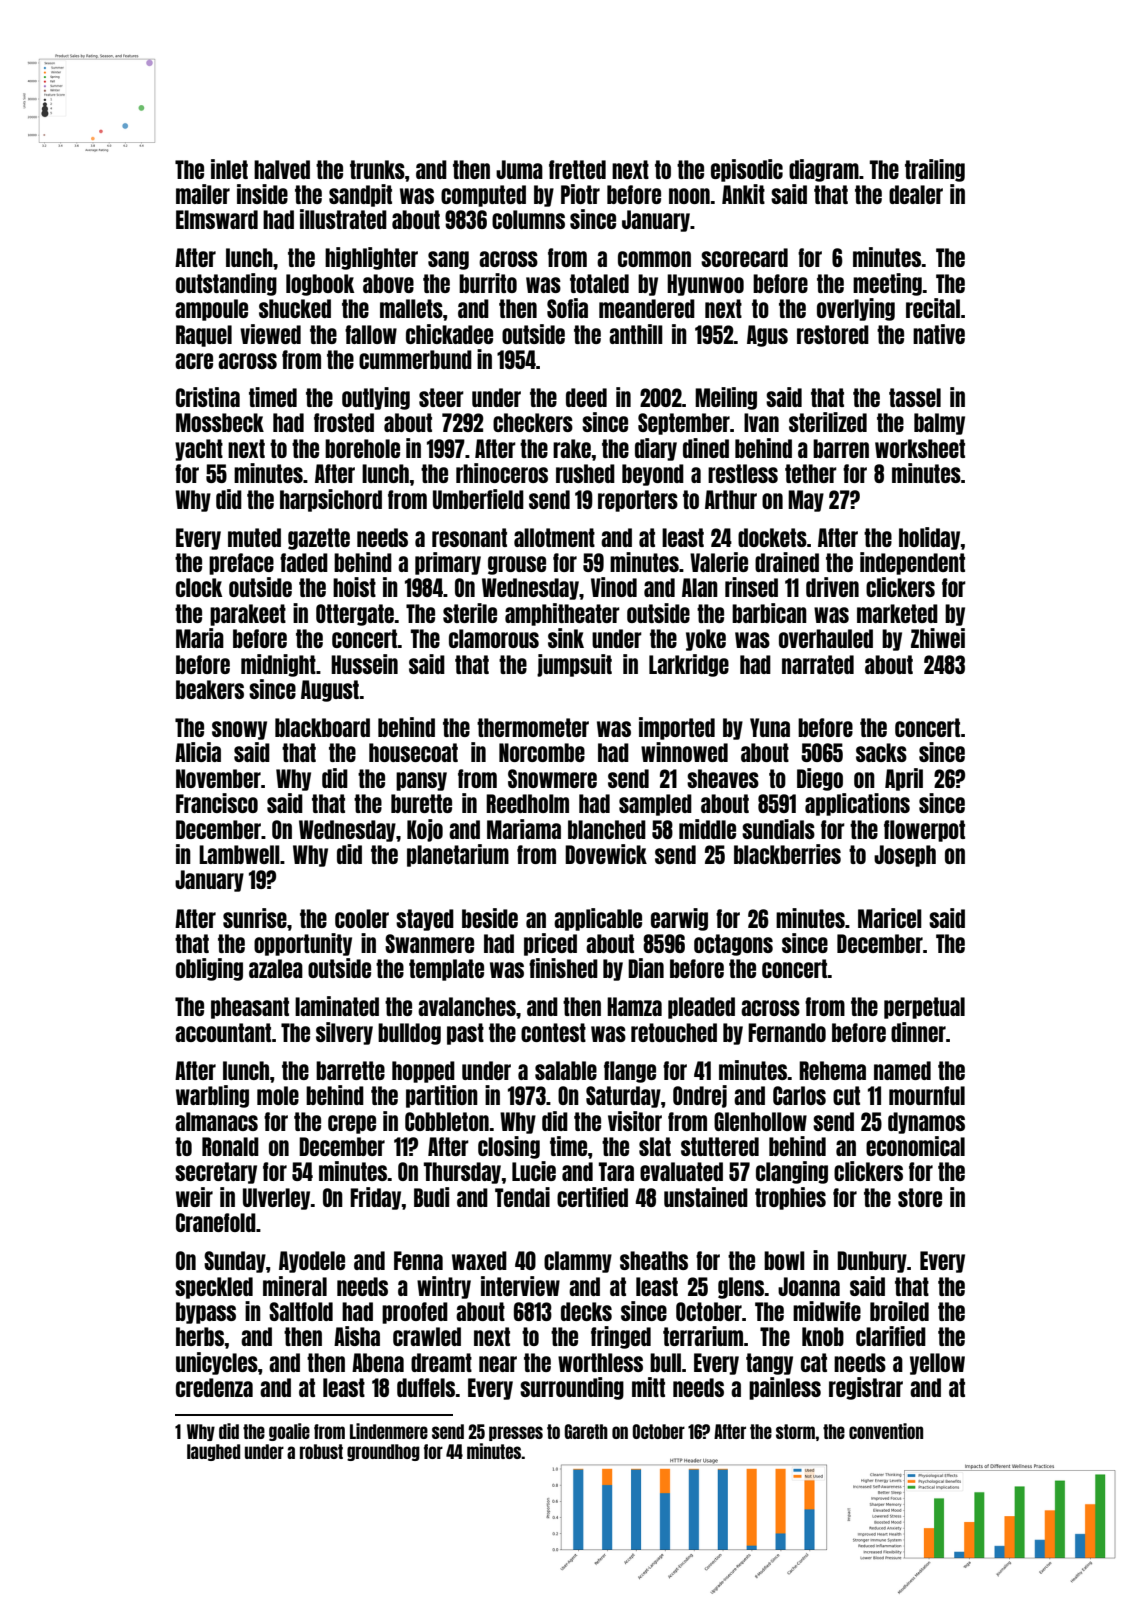 This screenshot has width=1141, height=1621. Describe the element at coordinates (362, 448) in the screenshot. I see `borehole` at that location.
